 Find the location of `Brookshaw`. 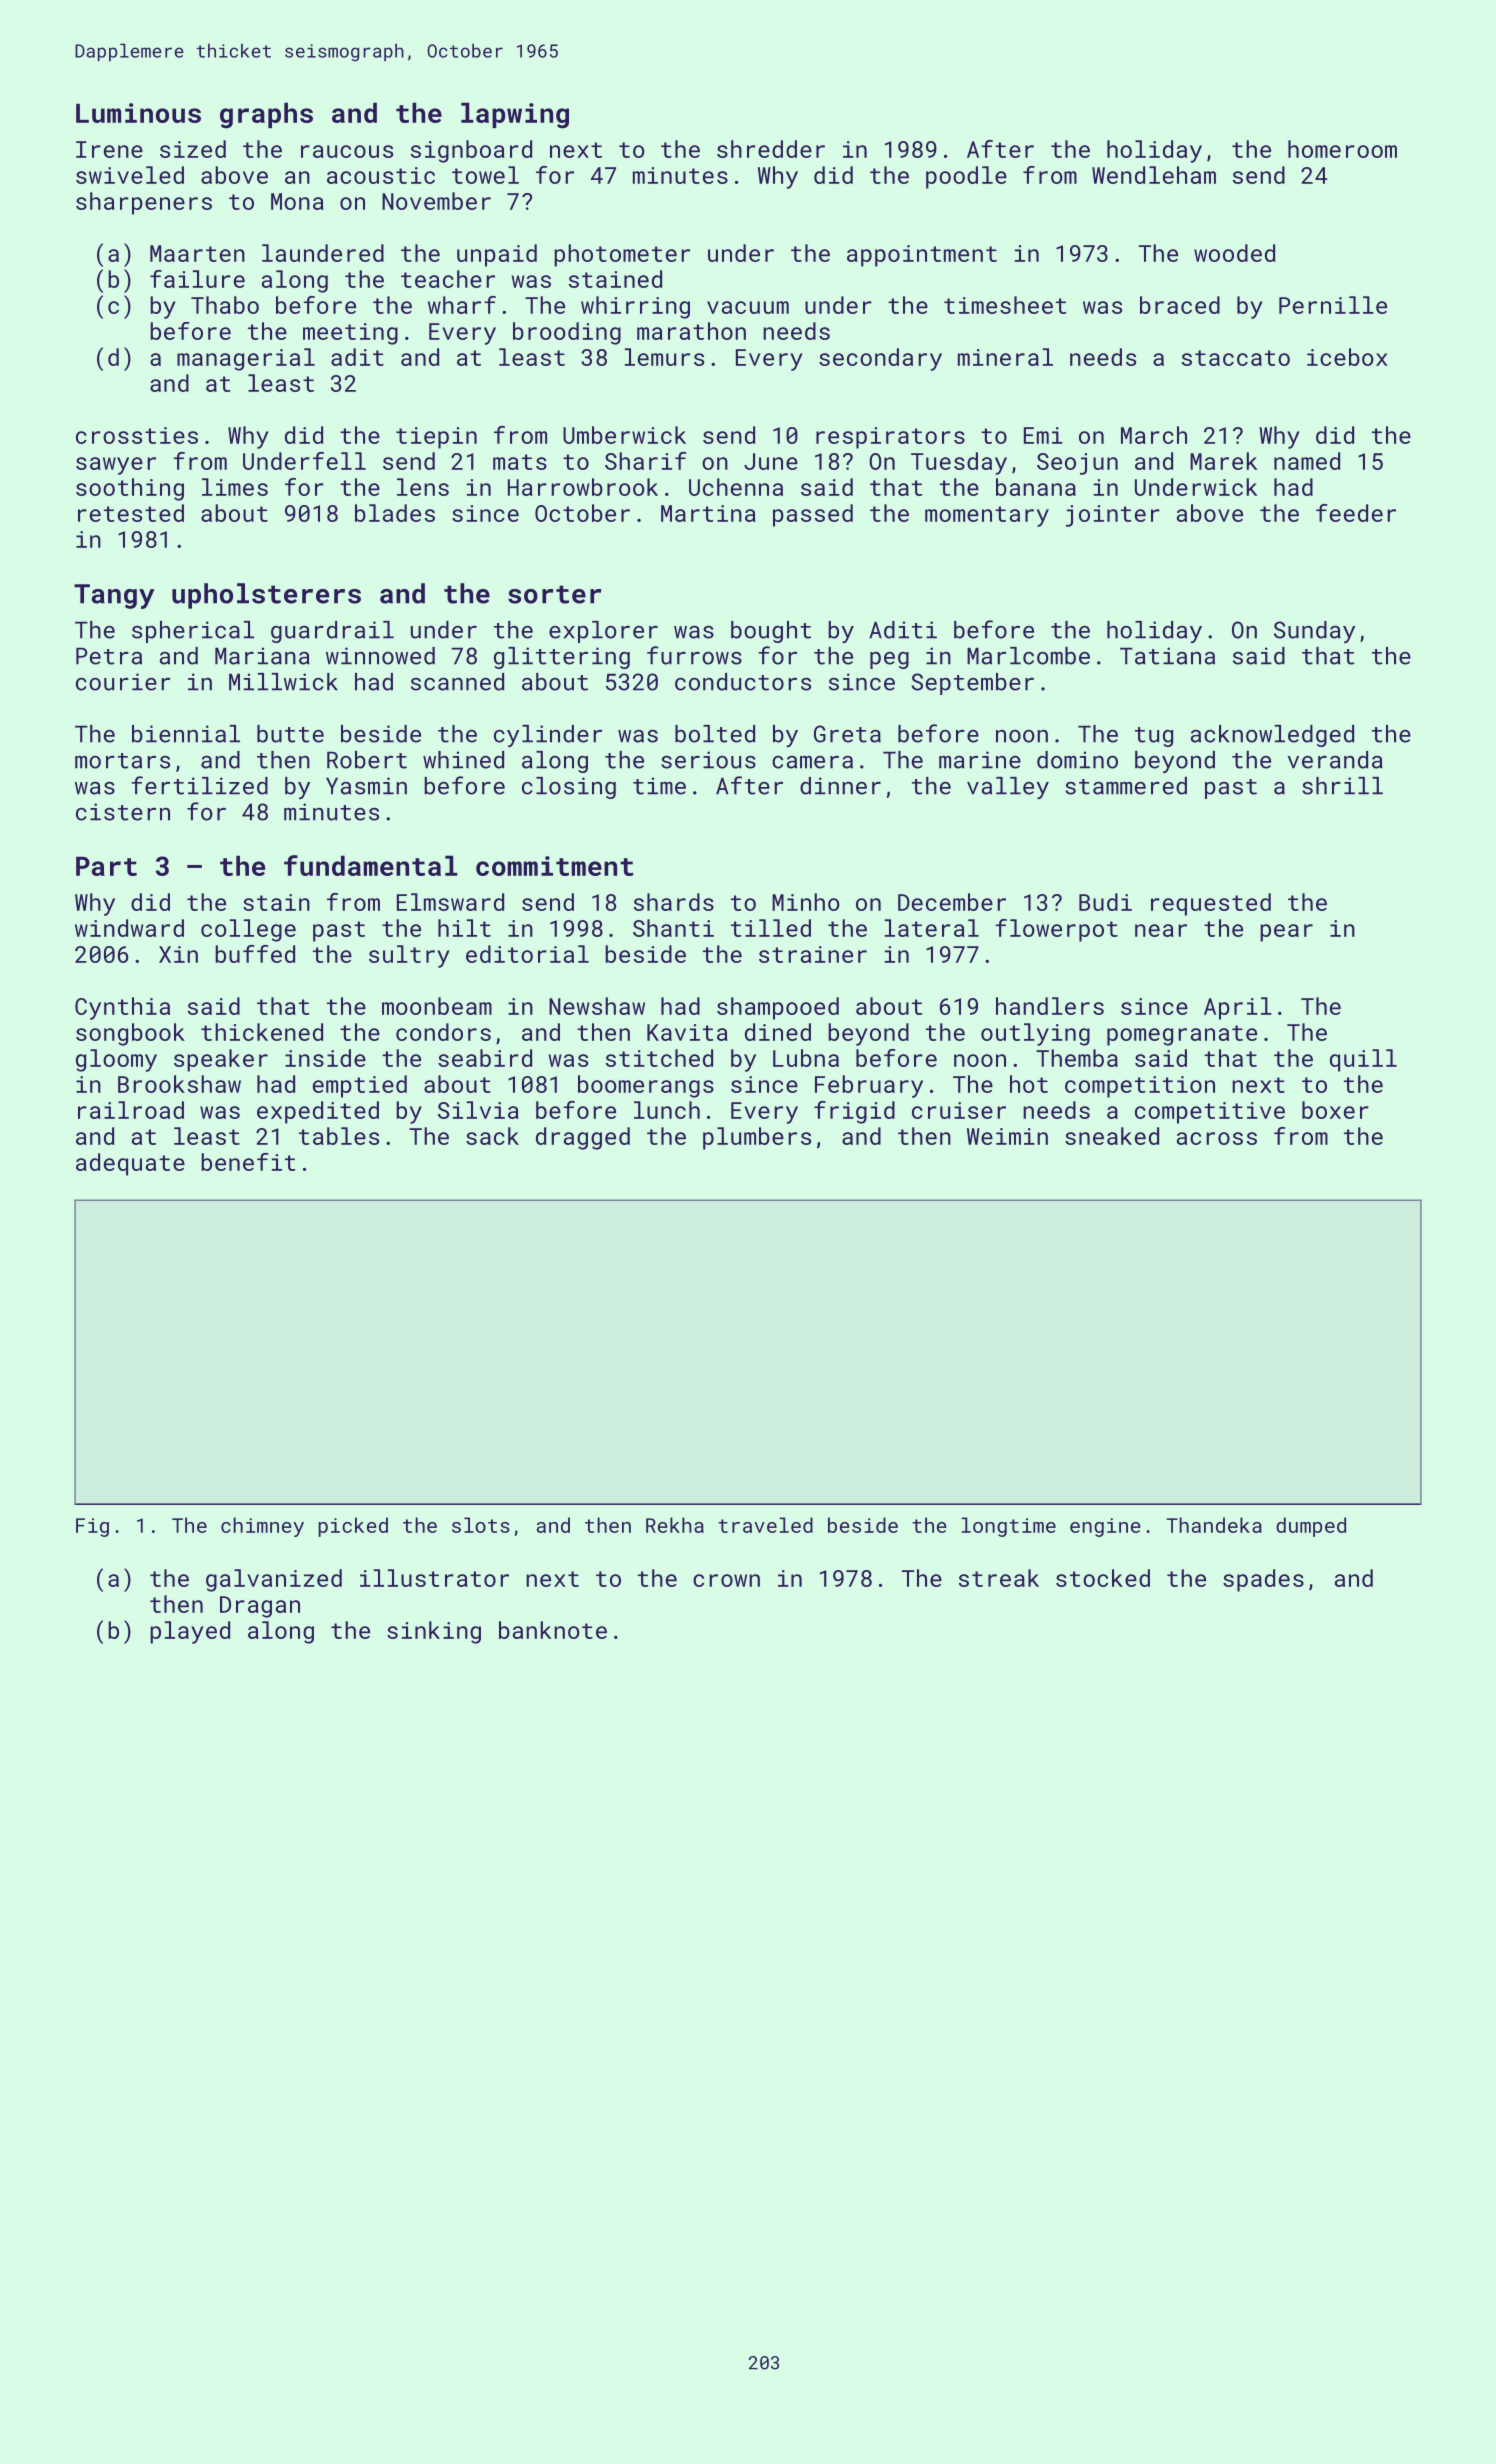

Brookshaw is located at coordinates (179, 1084).
